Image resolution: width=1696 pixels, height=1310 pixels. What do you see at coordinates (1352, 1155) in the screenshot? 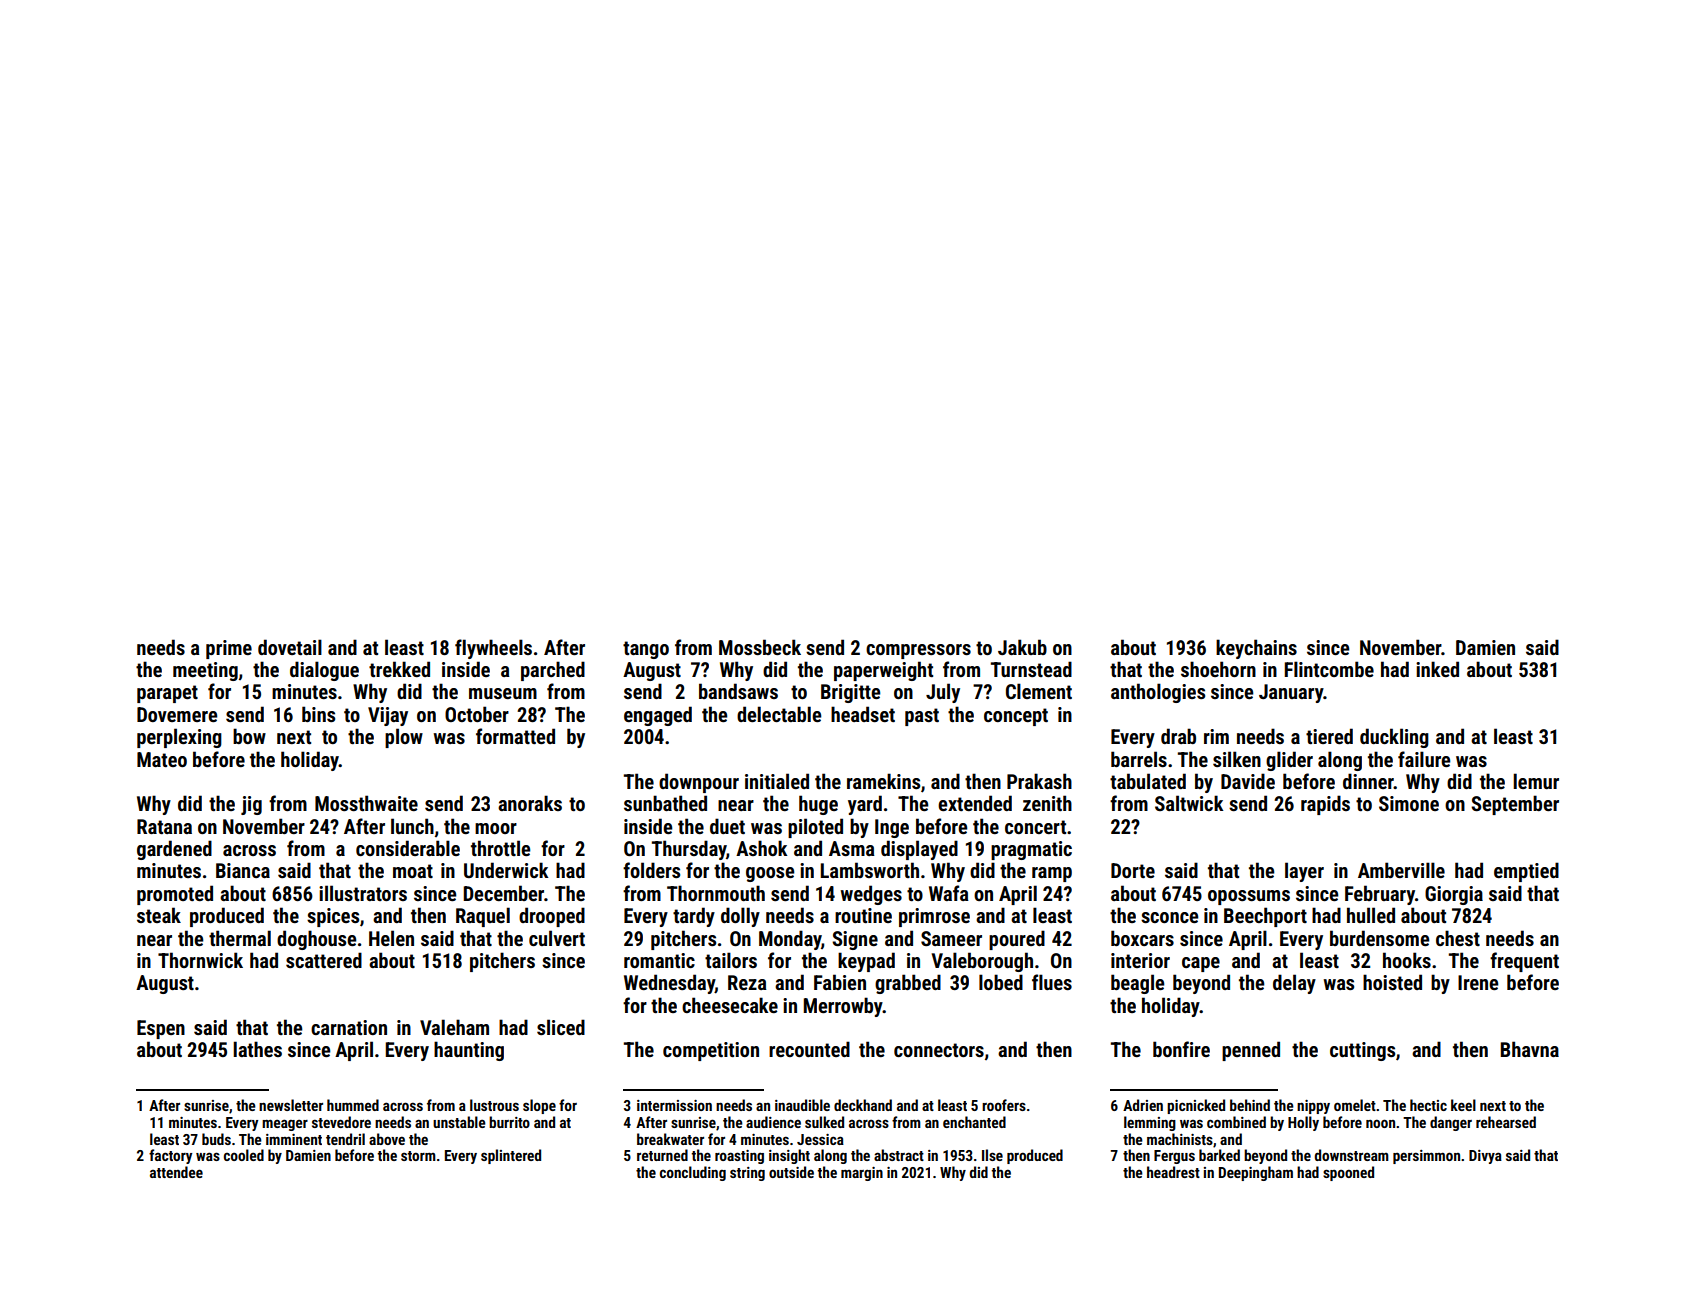
I see `downstream` at bounding box center [1352, 1155].
